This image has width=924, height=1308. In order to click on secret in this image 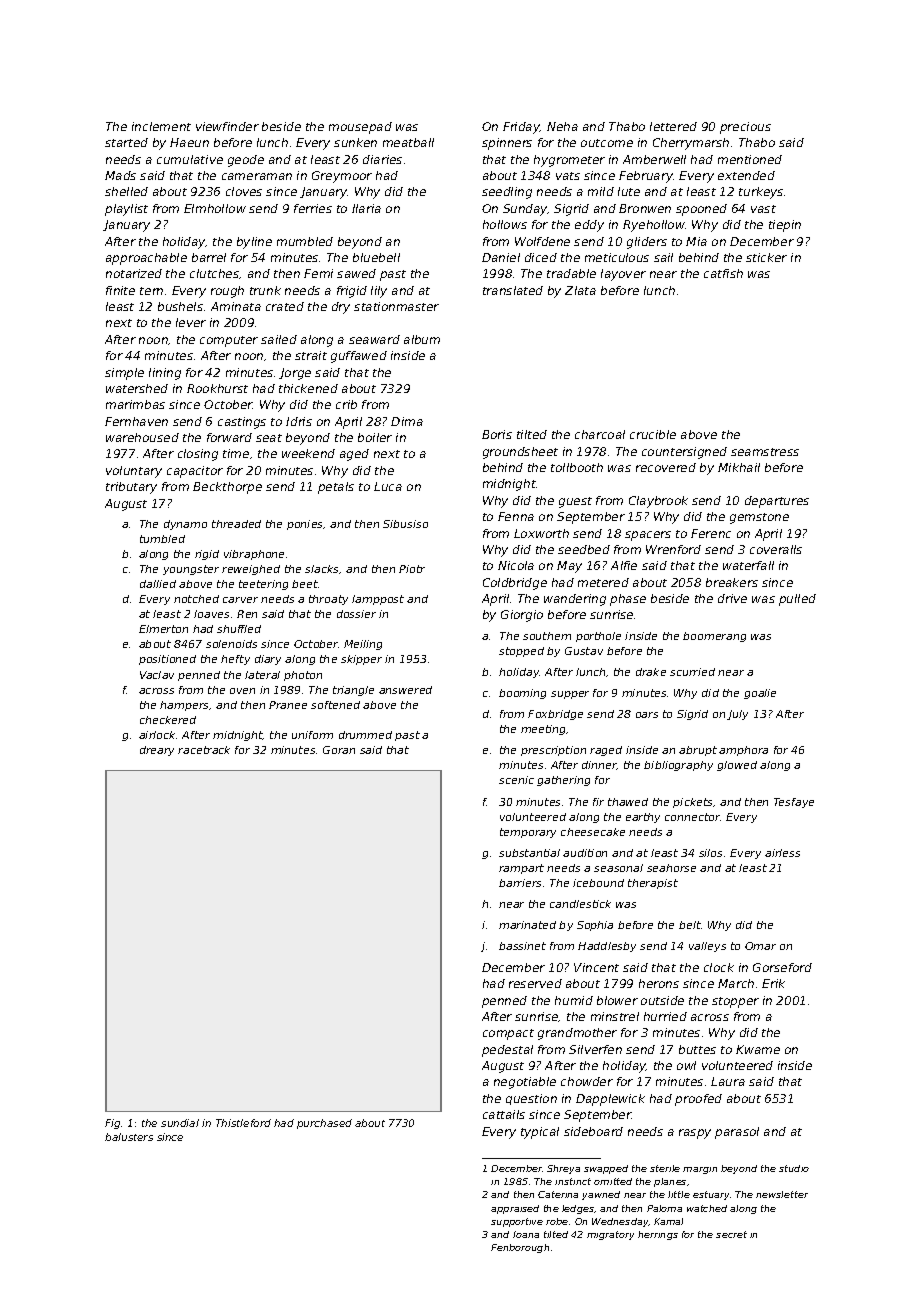, I will do `click(731, 1234)`.
